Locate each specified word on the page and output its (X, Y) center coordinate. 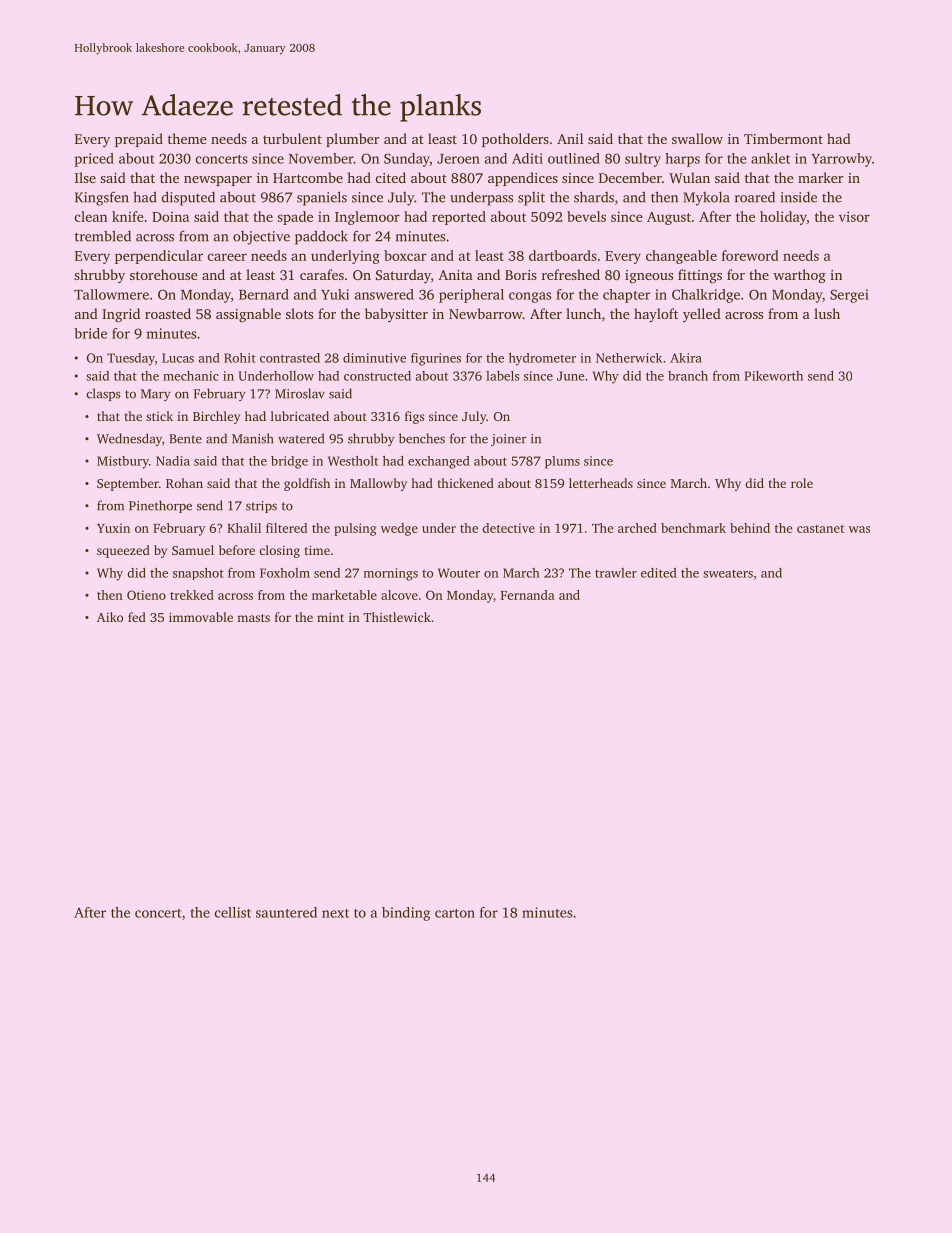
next (335, 913)
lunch (583, 313)
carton (455, 913)
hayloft (656, 315)
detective (508, 528)
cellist (233, 912)
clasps (104, 394)
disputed (188, 198)
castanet (820, 529)
